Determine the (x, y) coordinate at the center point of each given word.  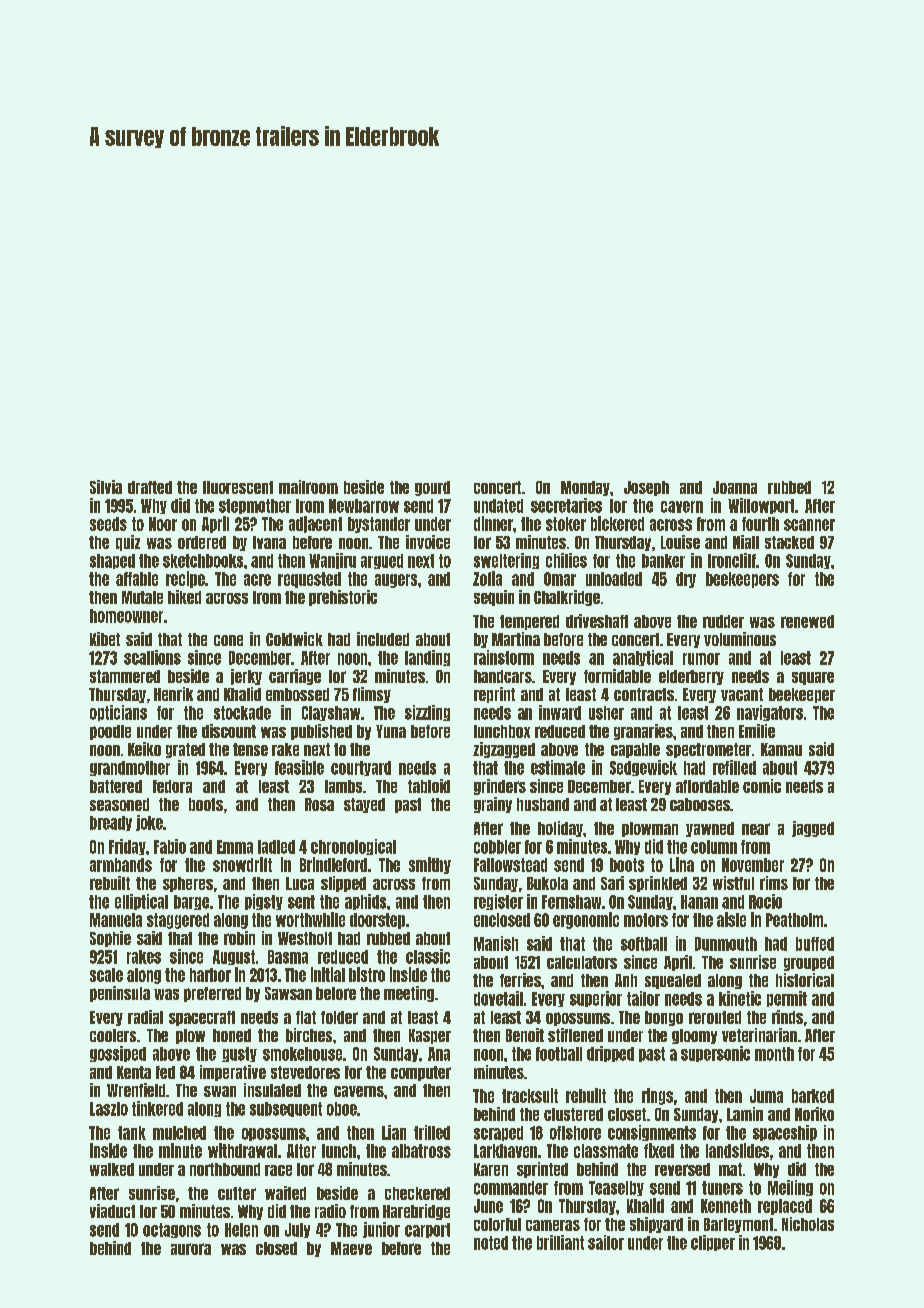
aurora (191, 1249)
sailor (606, 1242)
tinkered (157, 1108)
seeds (108, 524)
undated (498, 506)
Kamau (781, 749)
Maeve (351, 1248)
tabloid (429, 786)
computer (421, 1073)
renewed (807, 621)
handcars (503, 676)
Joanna (735, 487)
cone (228, 640)
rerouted (715, 1017)
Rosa (319, 804)
